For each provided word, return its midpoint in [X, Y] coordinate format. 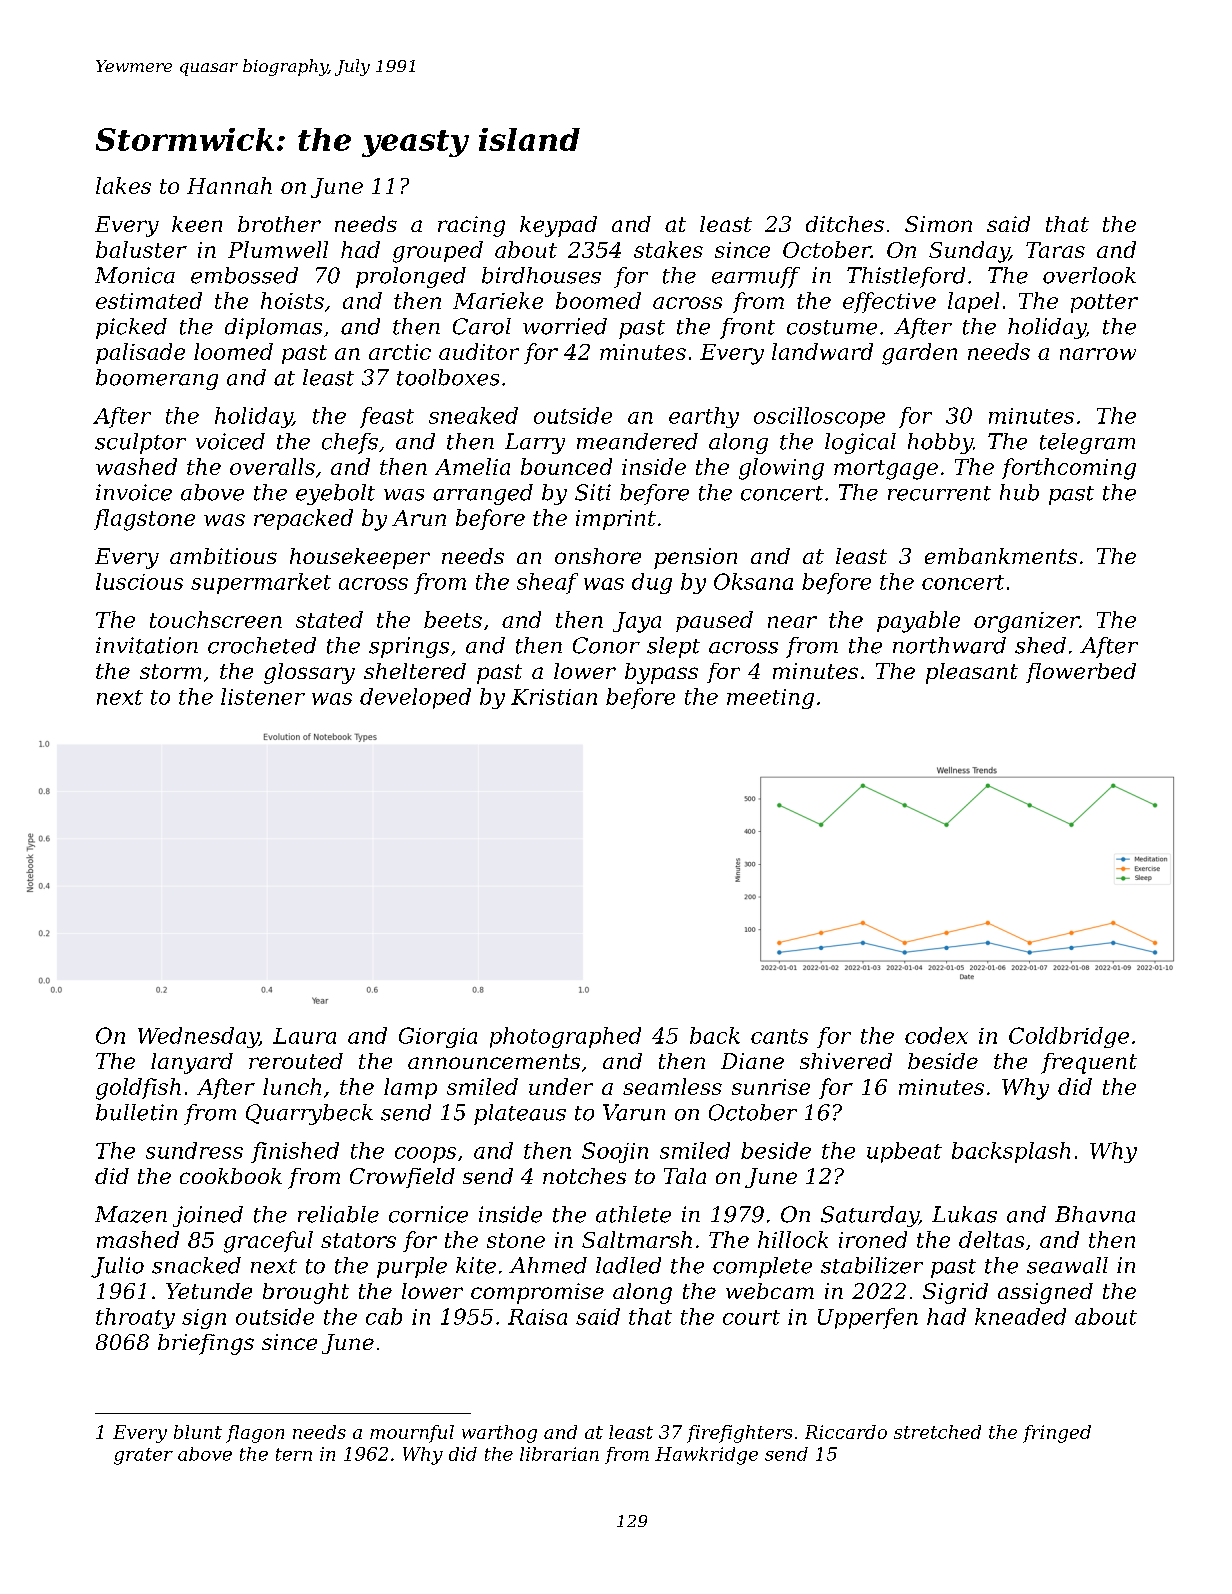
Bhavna [1095, 1214]
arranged [483, 494]
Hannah [229, 185]
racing [471, 226]
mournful [412, 1434]
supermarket [261, 583]
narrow [1098, 354]
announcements [494, 1061]
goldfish [138, 1089]
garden [919, 354]
